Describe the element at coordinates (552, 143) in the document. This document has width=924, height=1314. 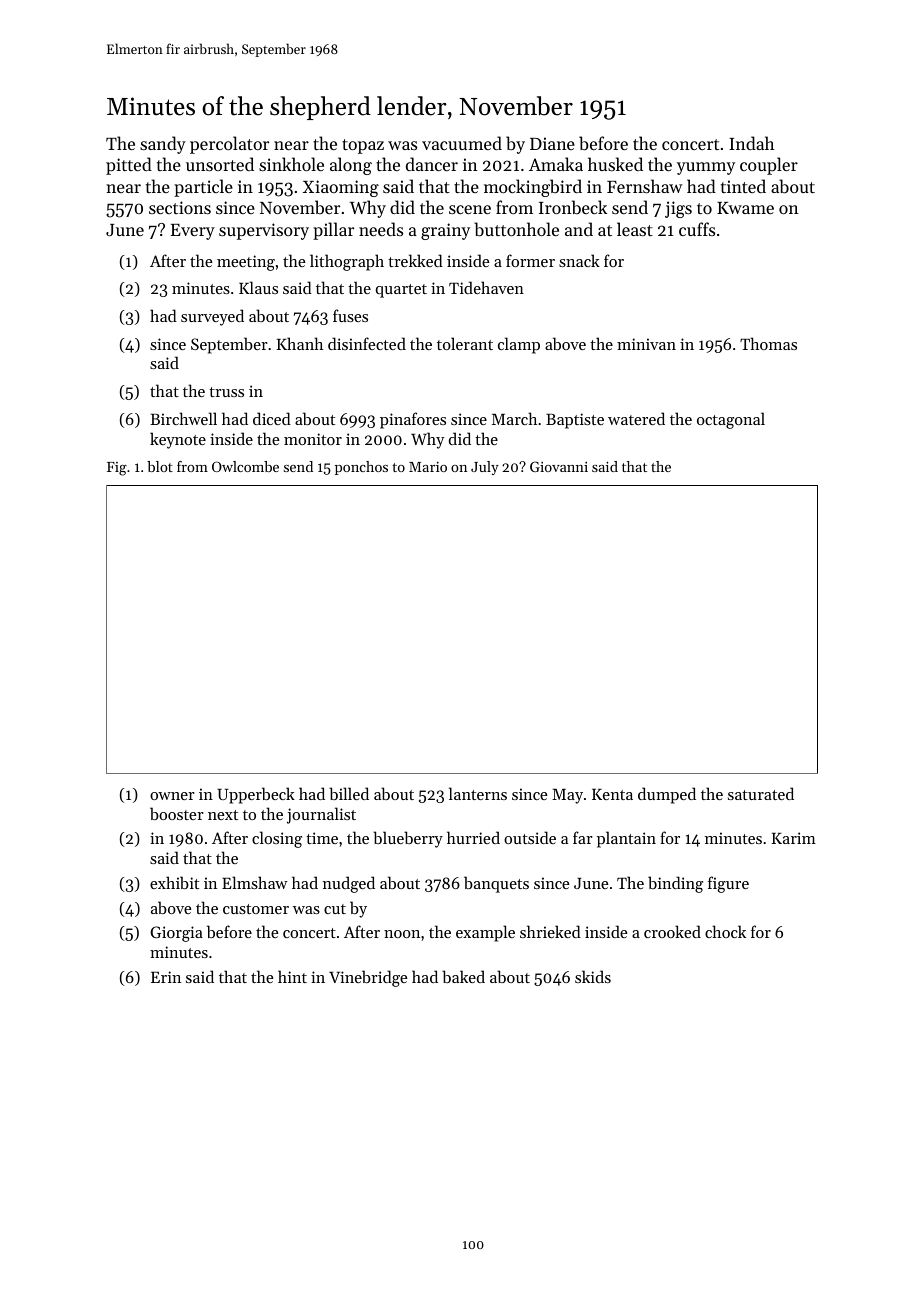
I see `Diane` at that location.
